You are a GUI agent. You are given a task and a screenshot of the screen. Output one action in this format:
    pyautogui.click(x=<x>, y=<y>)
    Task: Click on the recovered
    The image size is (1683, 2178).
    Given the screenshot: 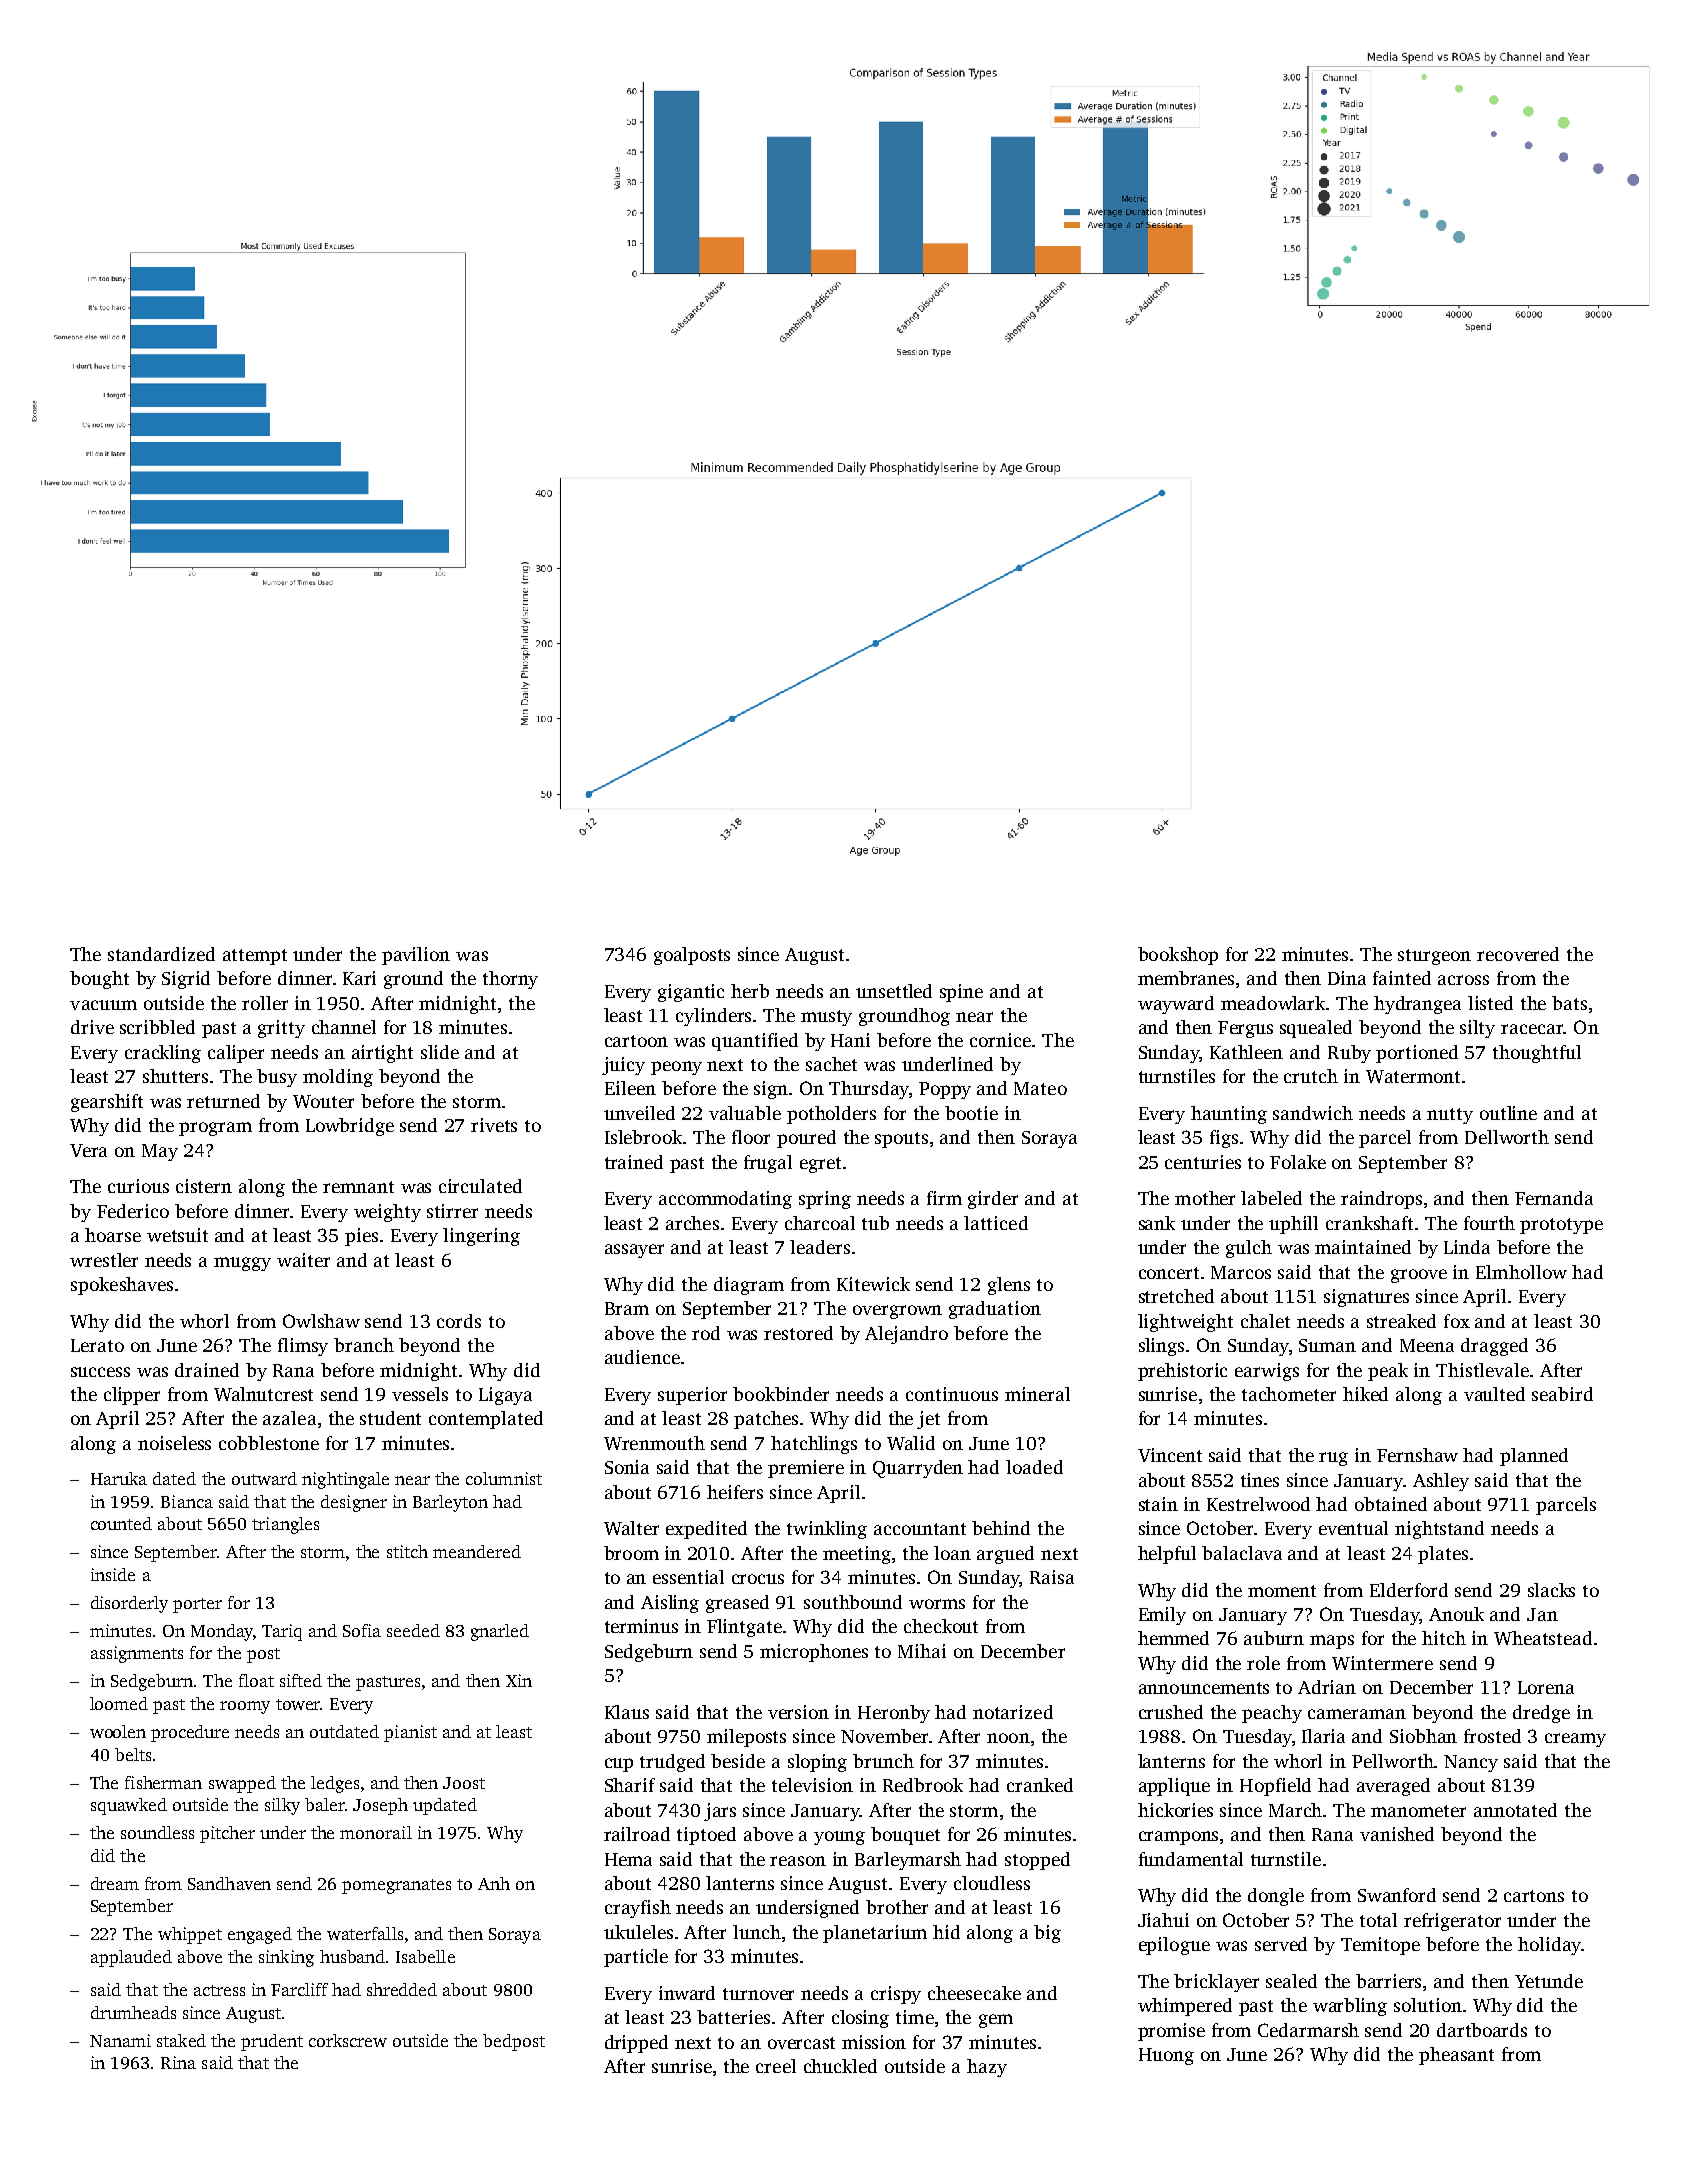 What is the action you would take?
    pyautogui.click(x=1518, y=954)
